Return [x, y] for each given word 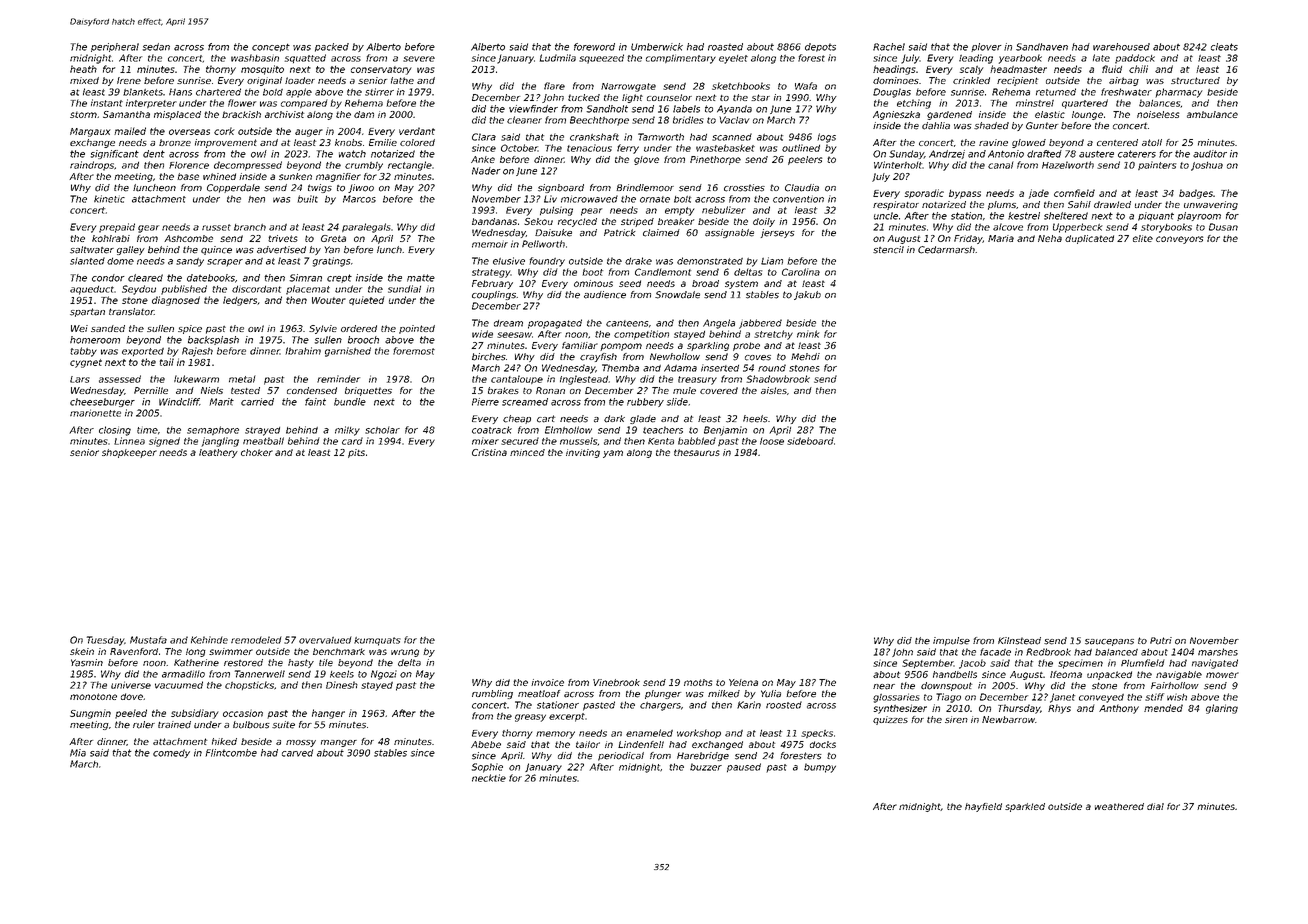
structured [1195, 80]
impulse [951, 641]
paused [744, 767]
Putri [1161, 641]
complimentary [681, 59]
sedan [156, 47]
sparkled [1025, 807]
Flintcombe [231, 753]
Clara [484, 137]
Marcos [359, 199]
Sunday [906, 154]
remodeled [256, 640]
